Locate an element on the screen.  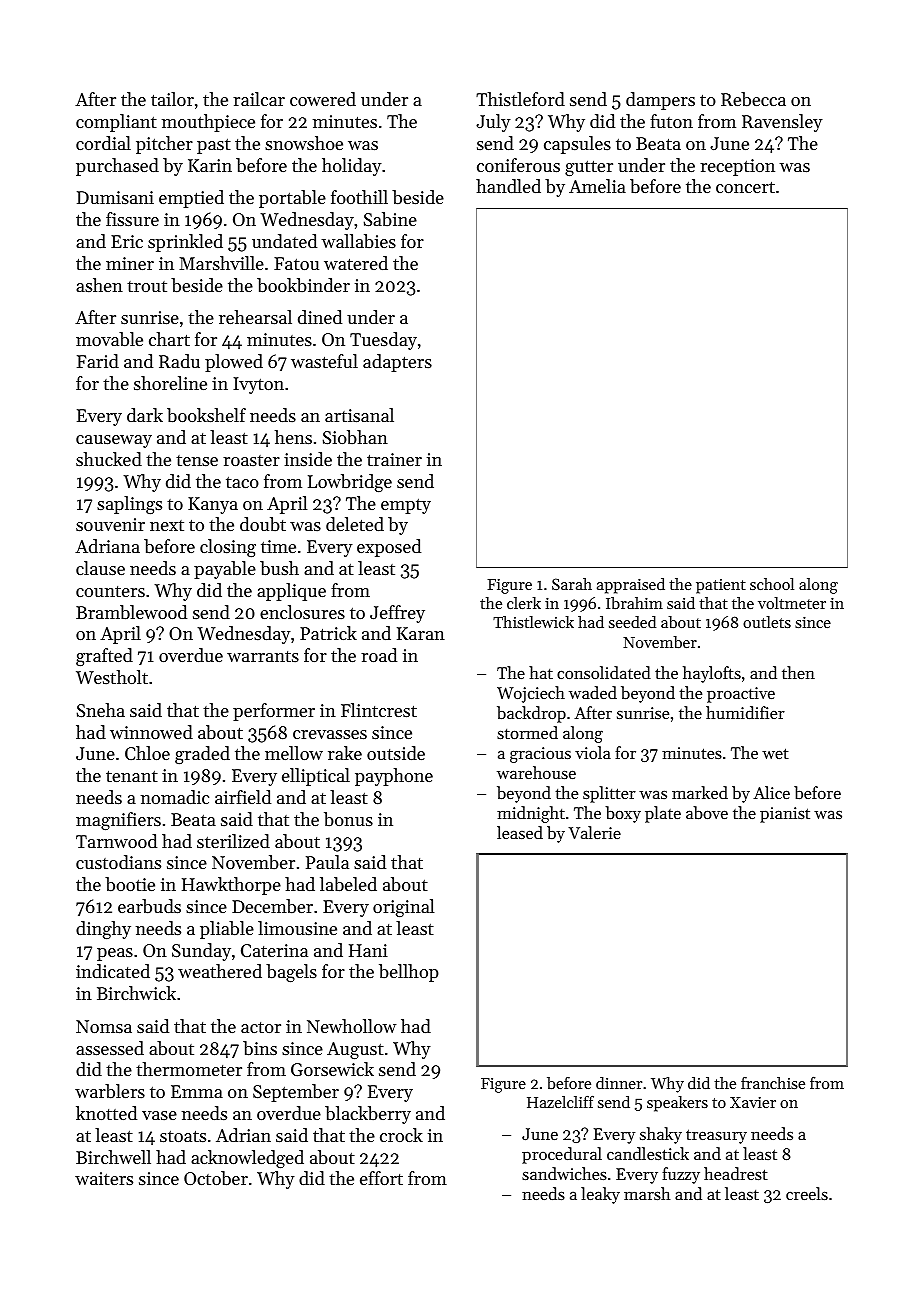
Rebecca is located at coordinates (753, 99).
